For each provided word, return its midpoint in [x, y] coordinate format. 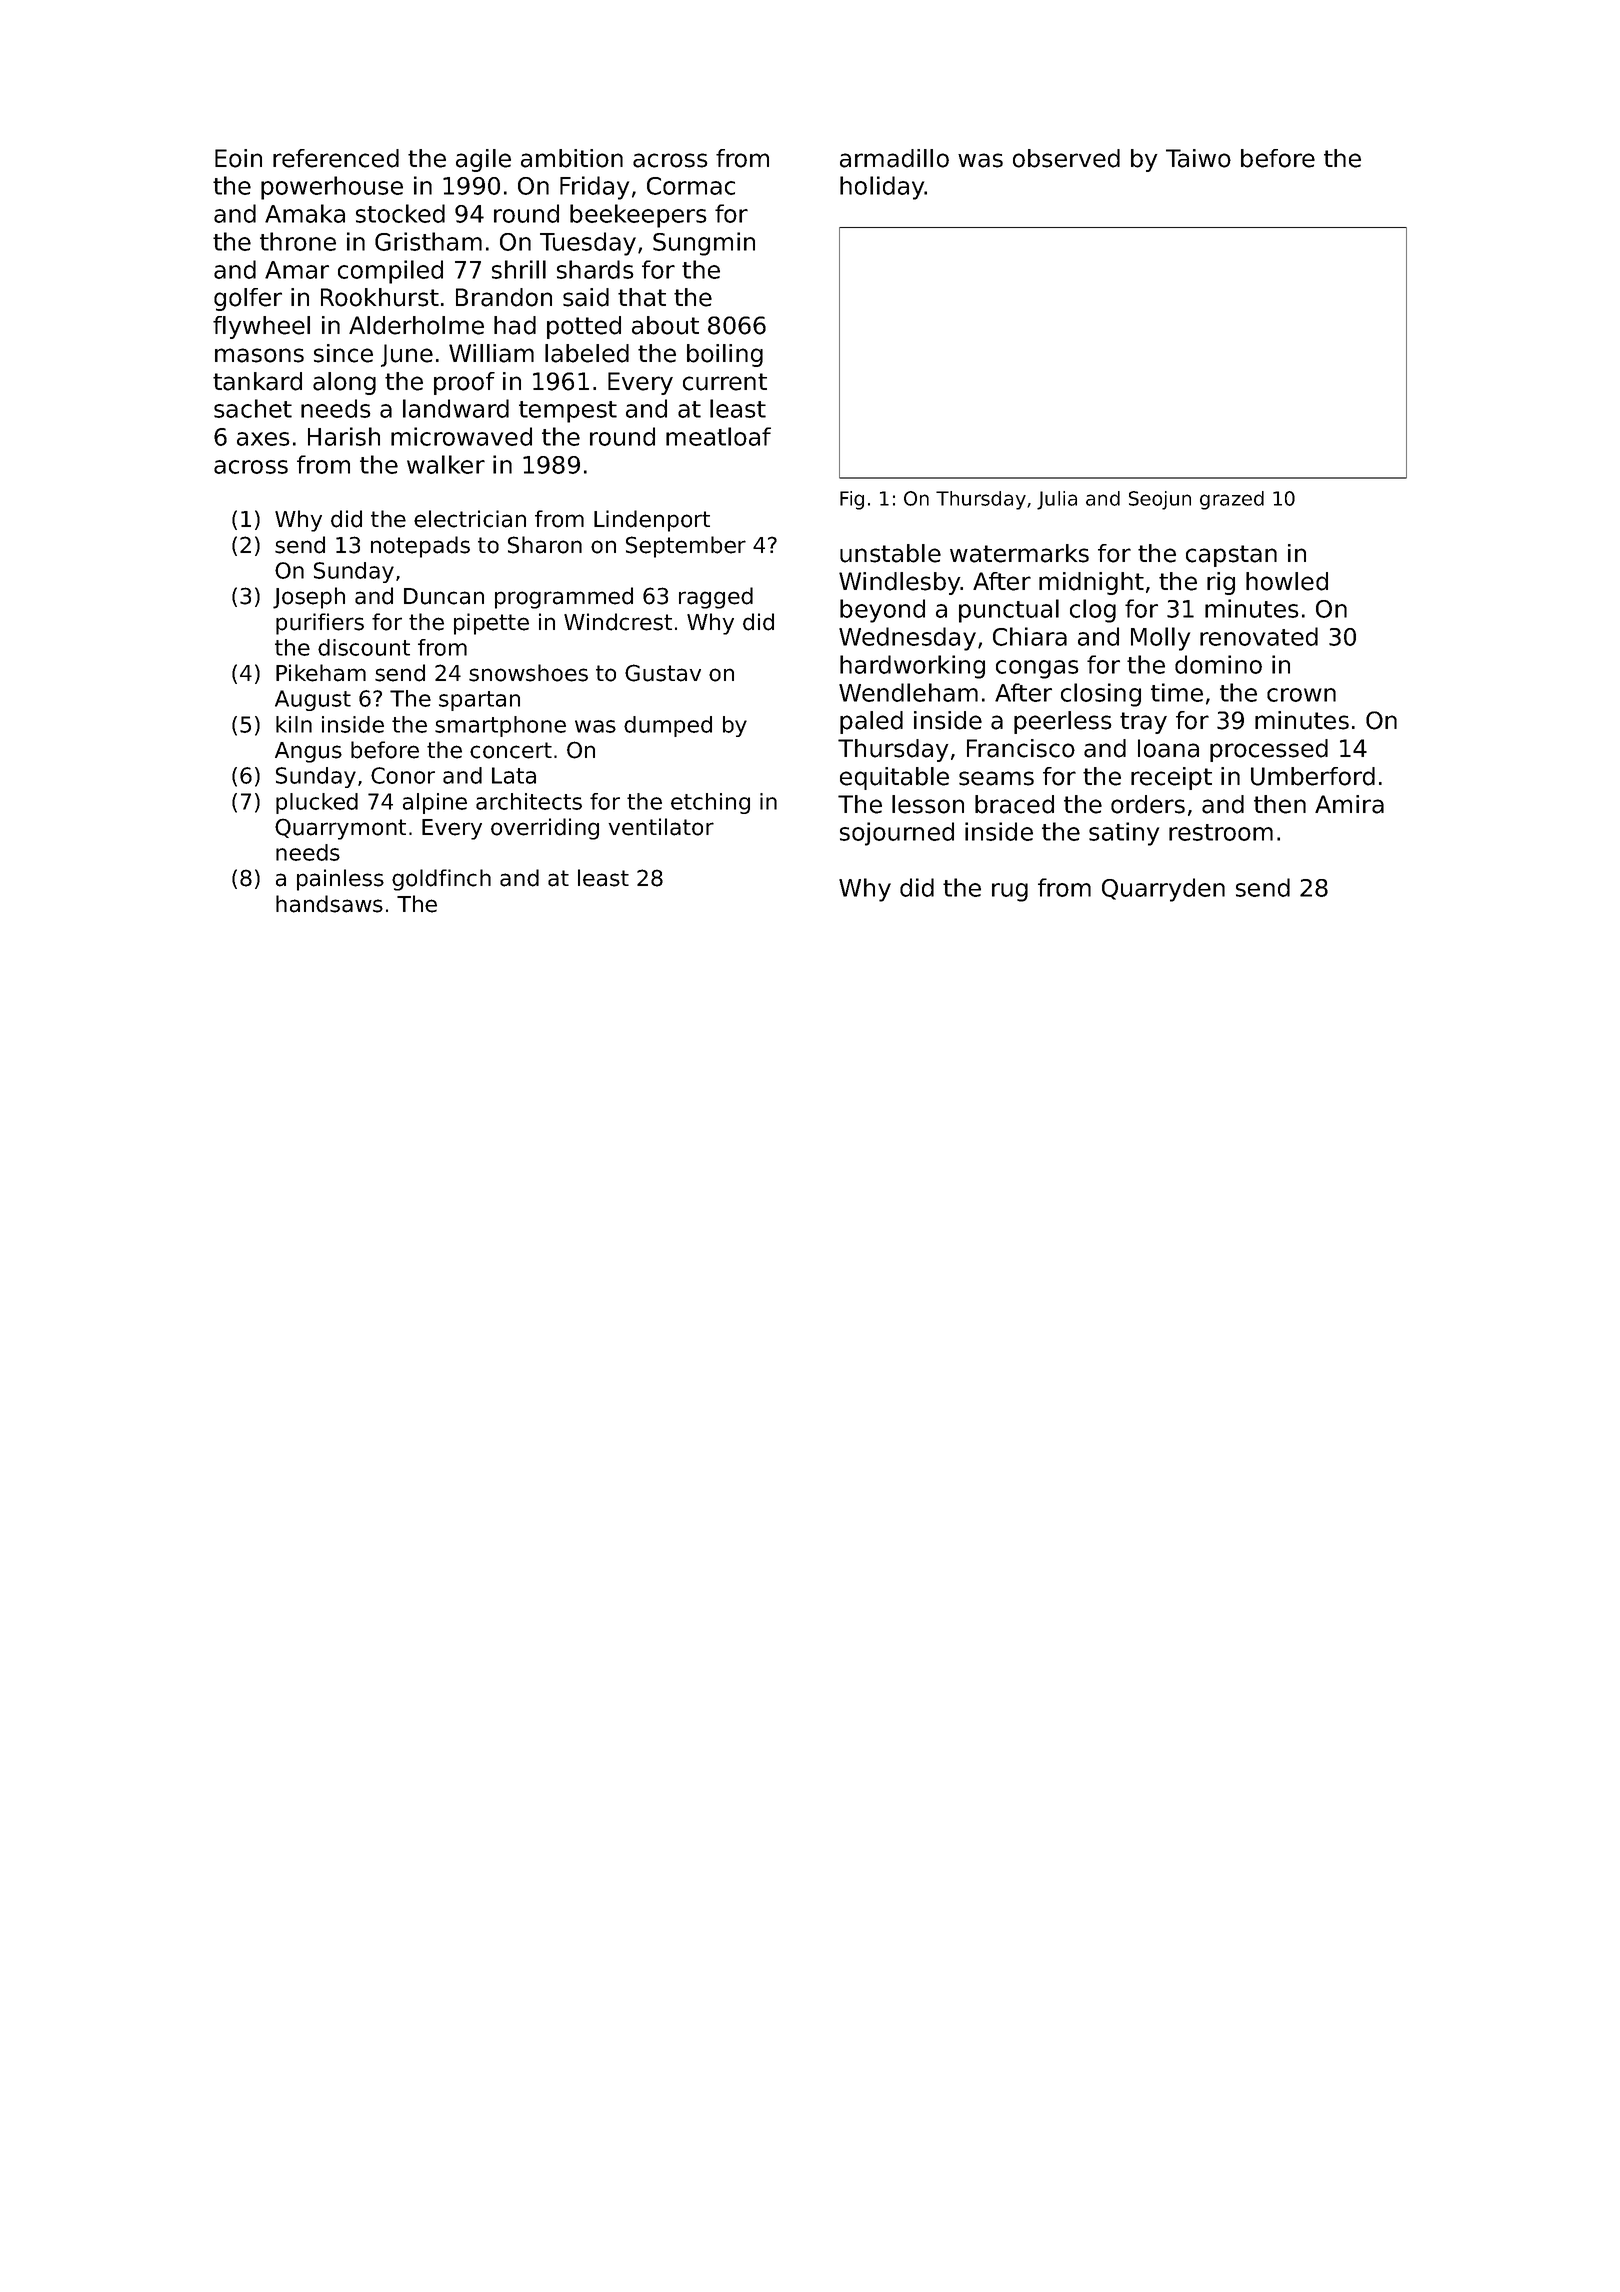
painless [340, 880]
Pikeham [321, 673]
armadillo [894, 158]
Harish [344, 436]
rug [1010, 892]
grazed [1232, 500]
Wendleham [908, 692]
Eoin [238, 158]
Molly [1160, 639]
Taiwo [1198, 158]
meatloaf [718, 436]
